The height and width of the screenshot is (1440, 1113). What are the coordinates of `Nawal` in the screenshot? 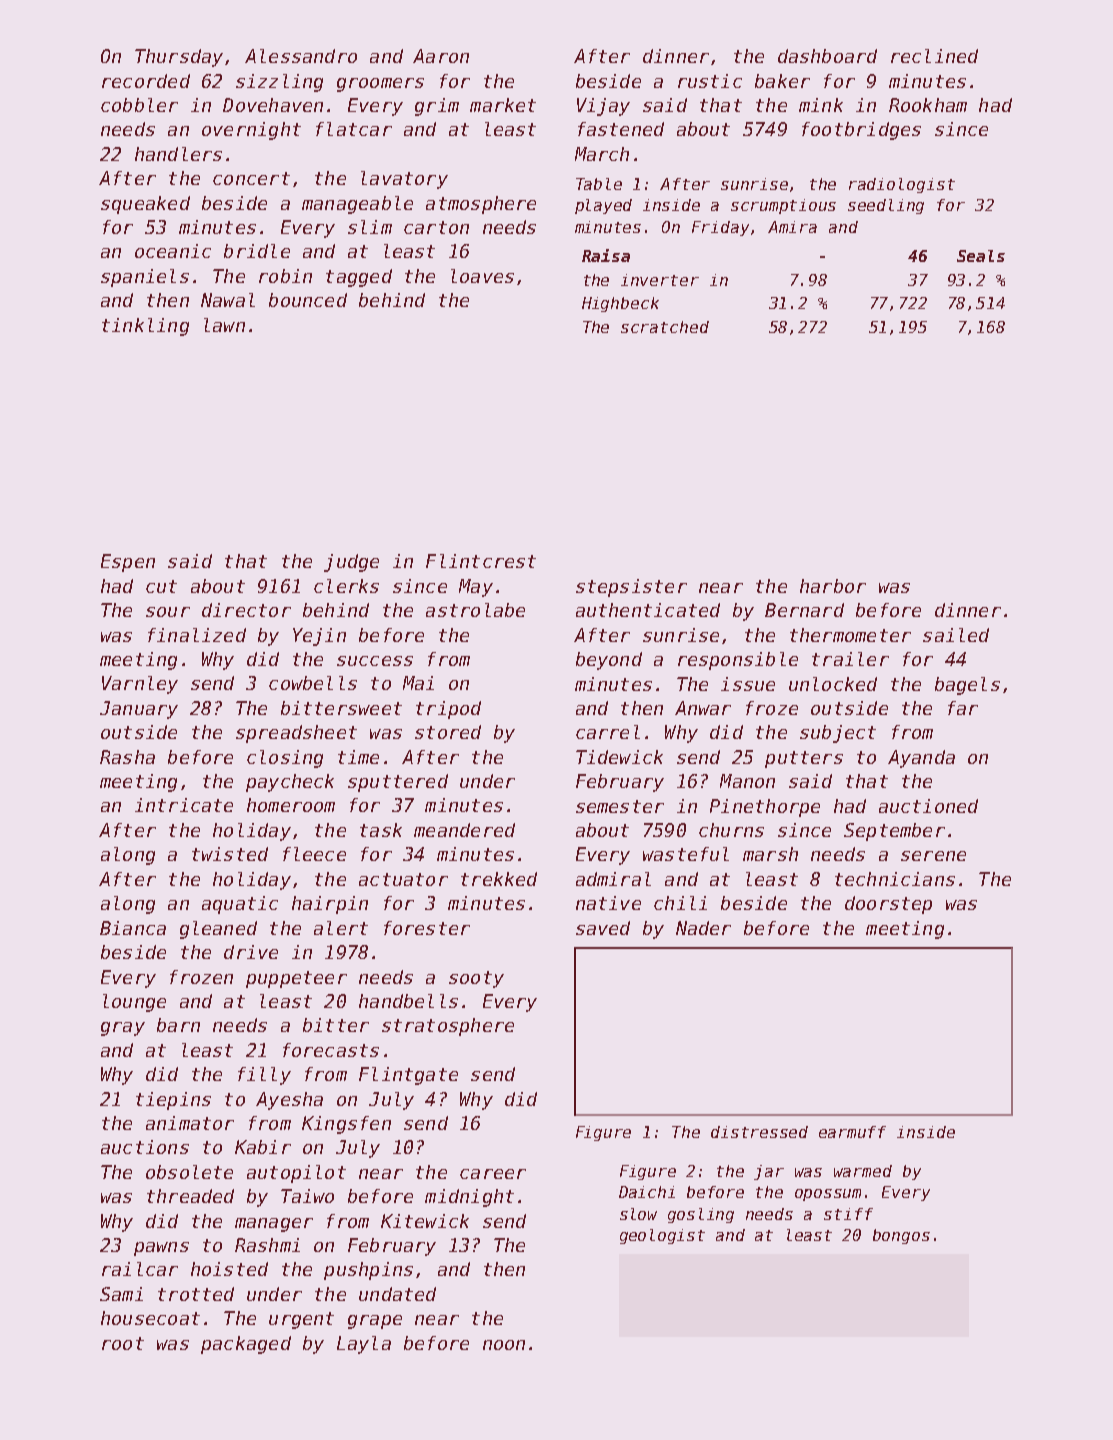 It's located at (228, 300).
